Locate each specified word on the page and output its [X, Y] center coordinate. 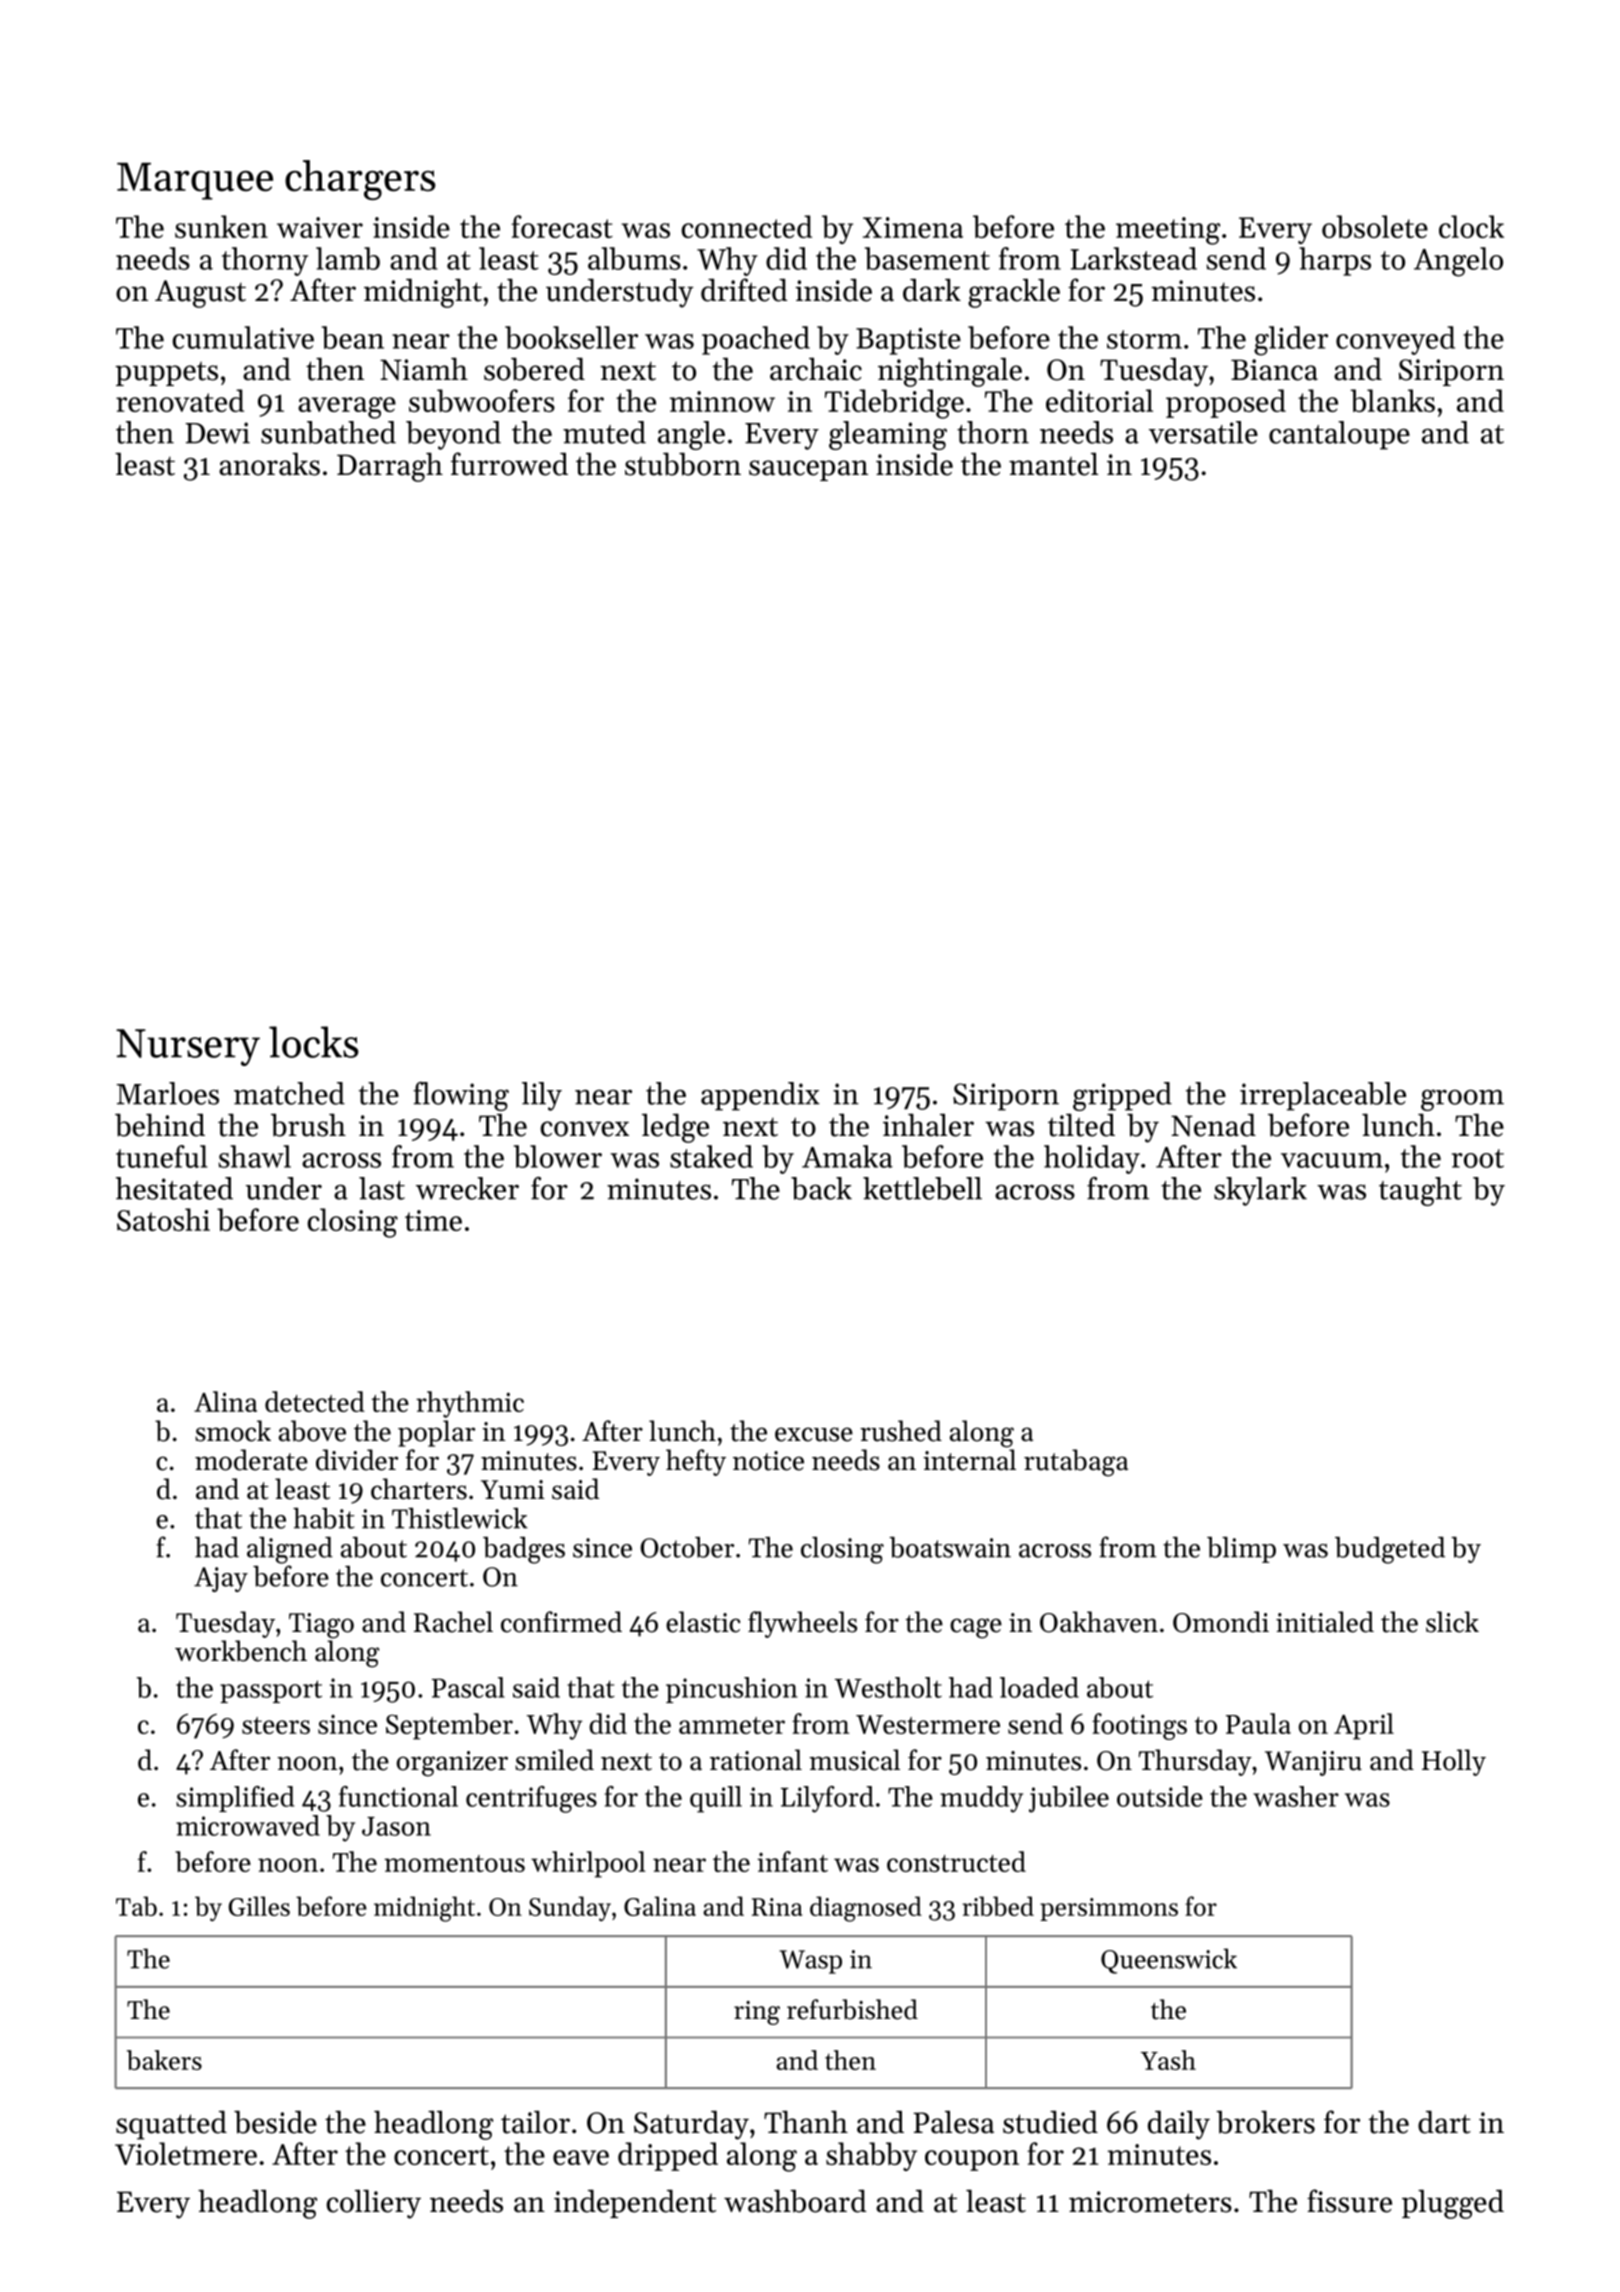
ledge [675, 1128]
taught [1420, 1191]
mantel [1053, 464]
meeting [1168, 231]
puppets [166, 374]
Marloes [167, 1093]
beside [275, 2122]
